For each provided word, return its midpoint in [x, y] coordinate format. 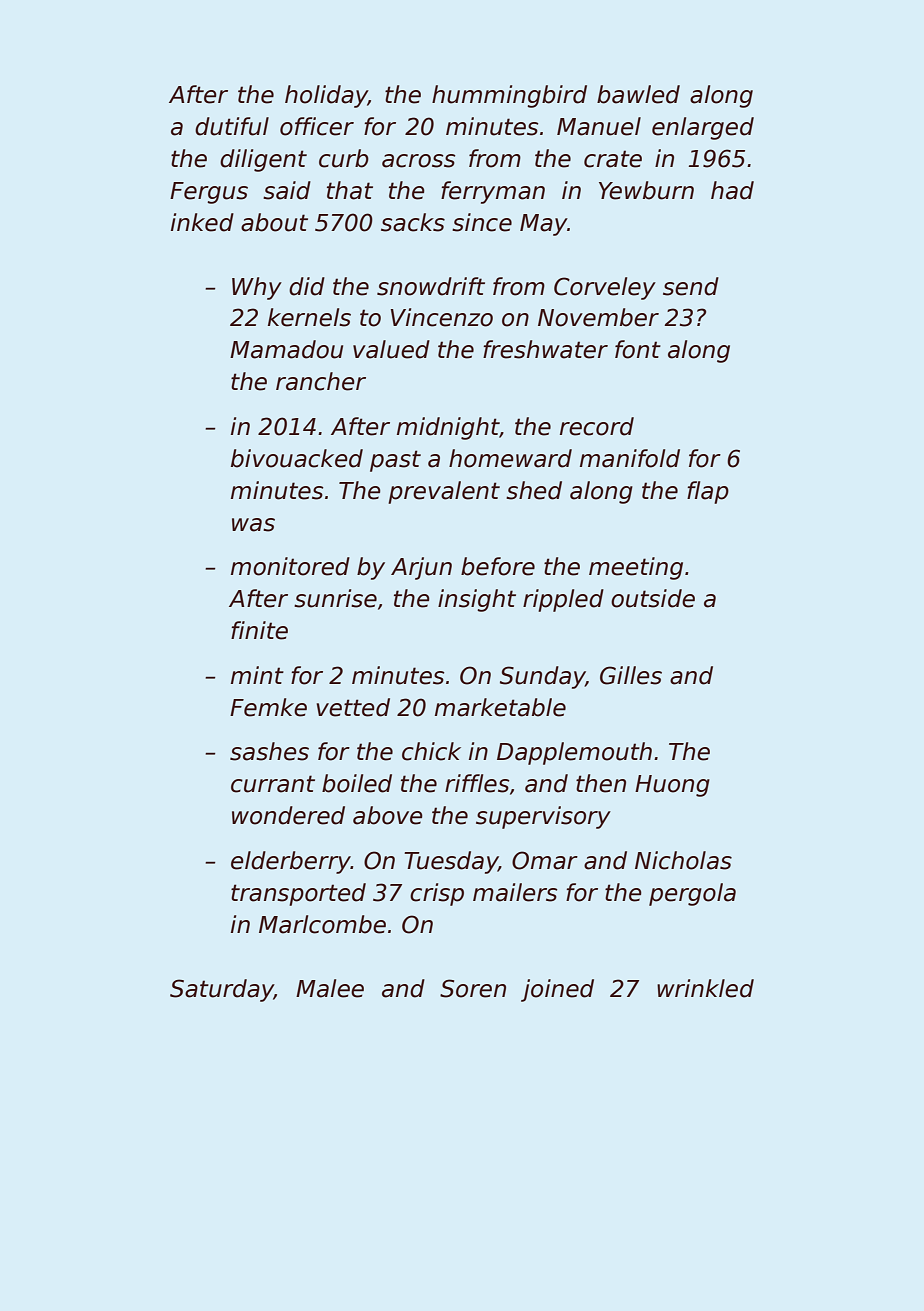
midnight [448, 428]
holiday [326, 96]
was [253, 525]
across [418, 161]
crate [613, 159]
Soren [473, 988]
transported [298, 894]
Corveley [605, 288]
